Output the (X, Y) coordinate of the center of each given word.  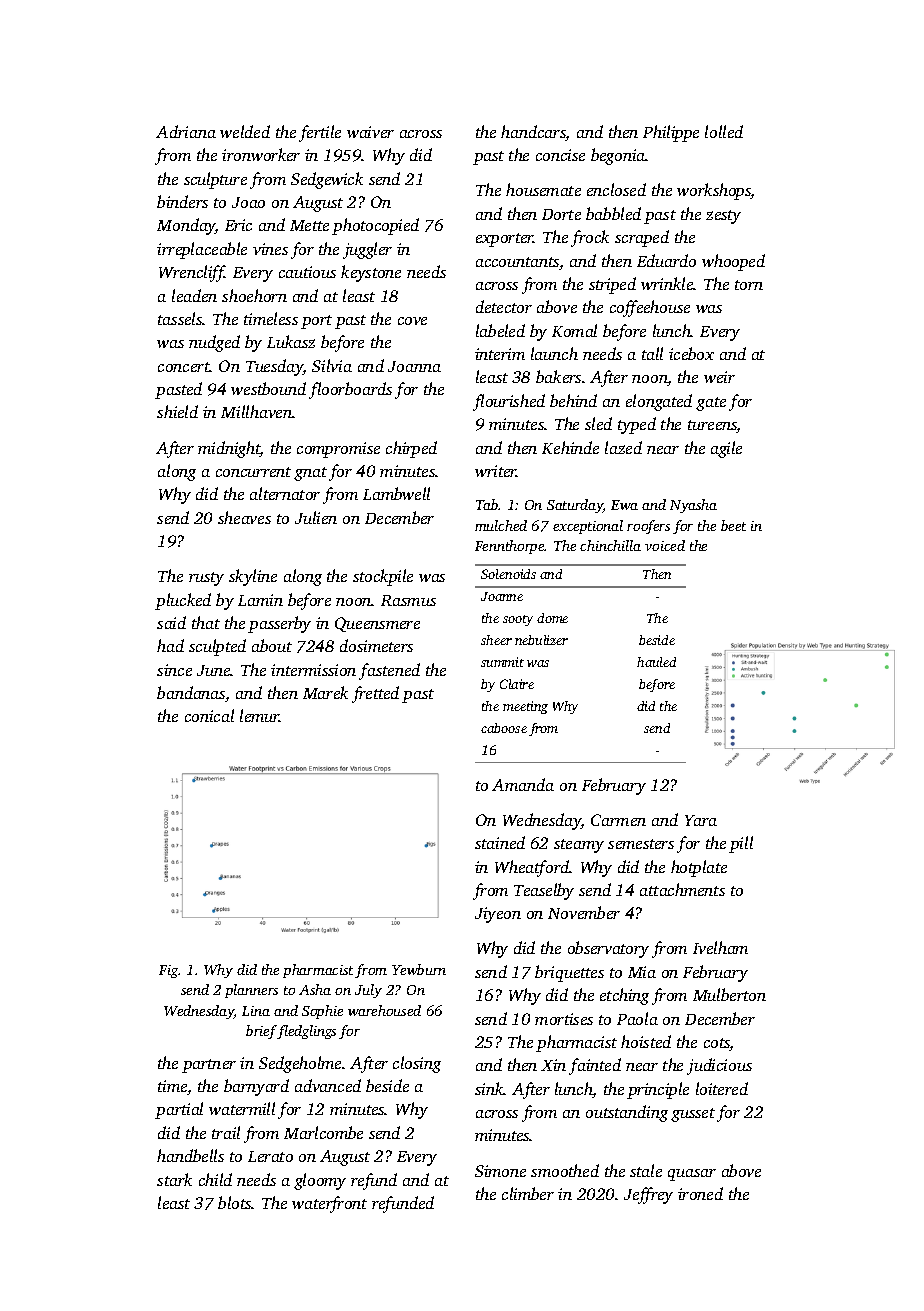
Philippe (671, 133)
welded (245, 131)
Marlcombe (323, 1132)
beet (733, 525)
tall (652, 353)
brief (261, 1032)
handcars (533, 133)
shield (177, 411)
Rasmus (408, 600)
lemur (260, 715)
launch (554, 353)
